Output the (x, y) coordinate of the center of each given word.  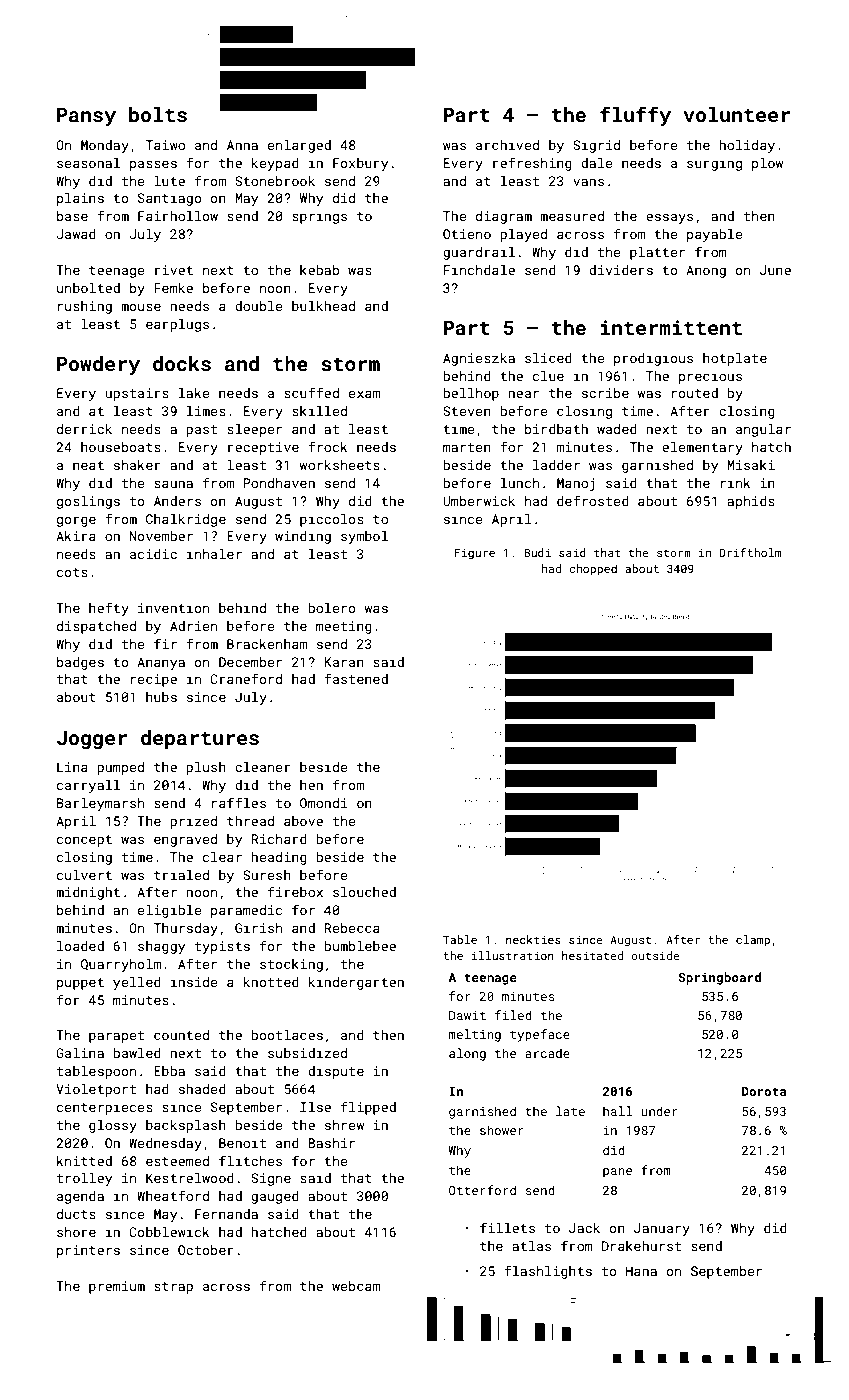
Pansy (86, 117)
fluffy (635, 116)
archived (507, 145)
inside (194, 982)
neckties (533, 939)
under (659, 1111)
